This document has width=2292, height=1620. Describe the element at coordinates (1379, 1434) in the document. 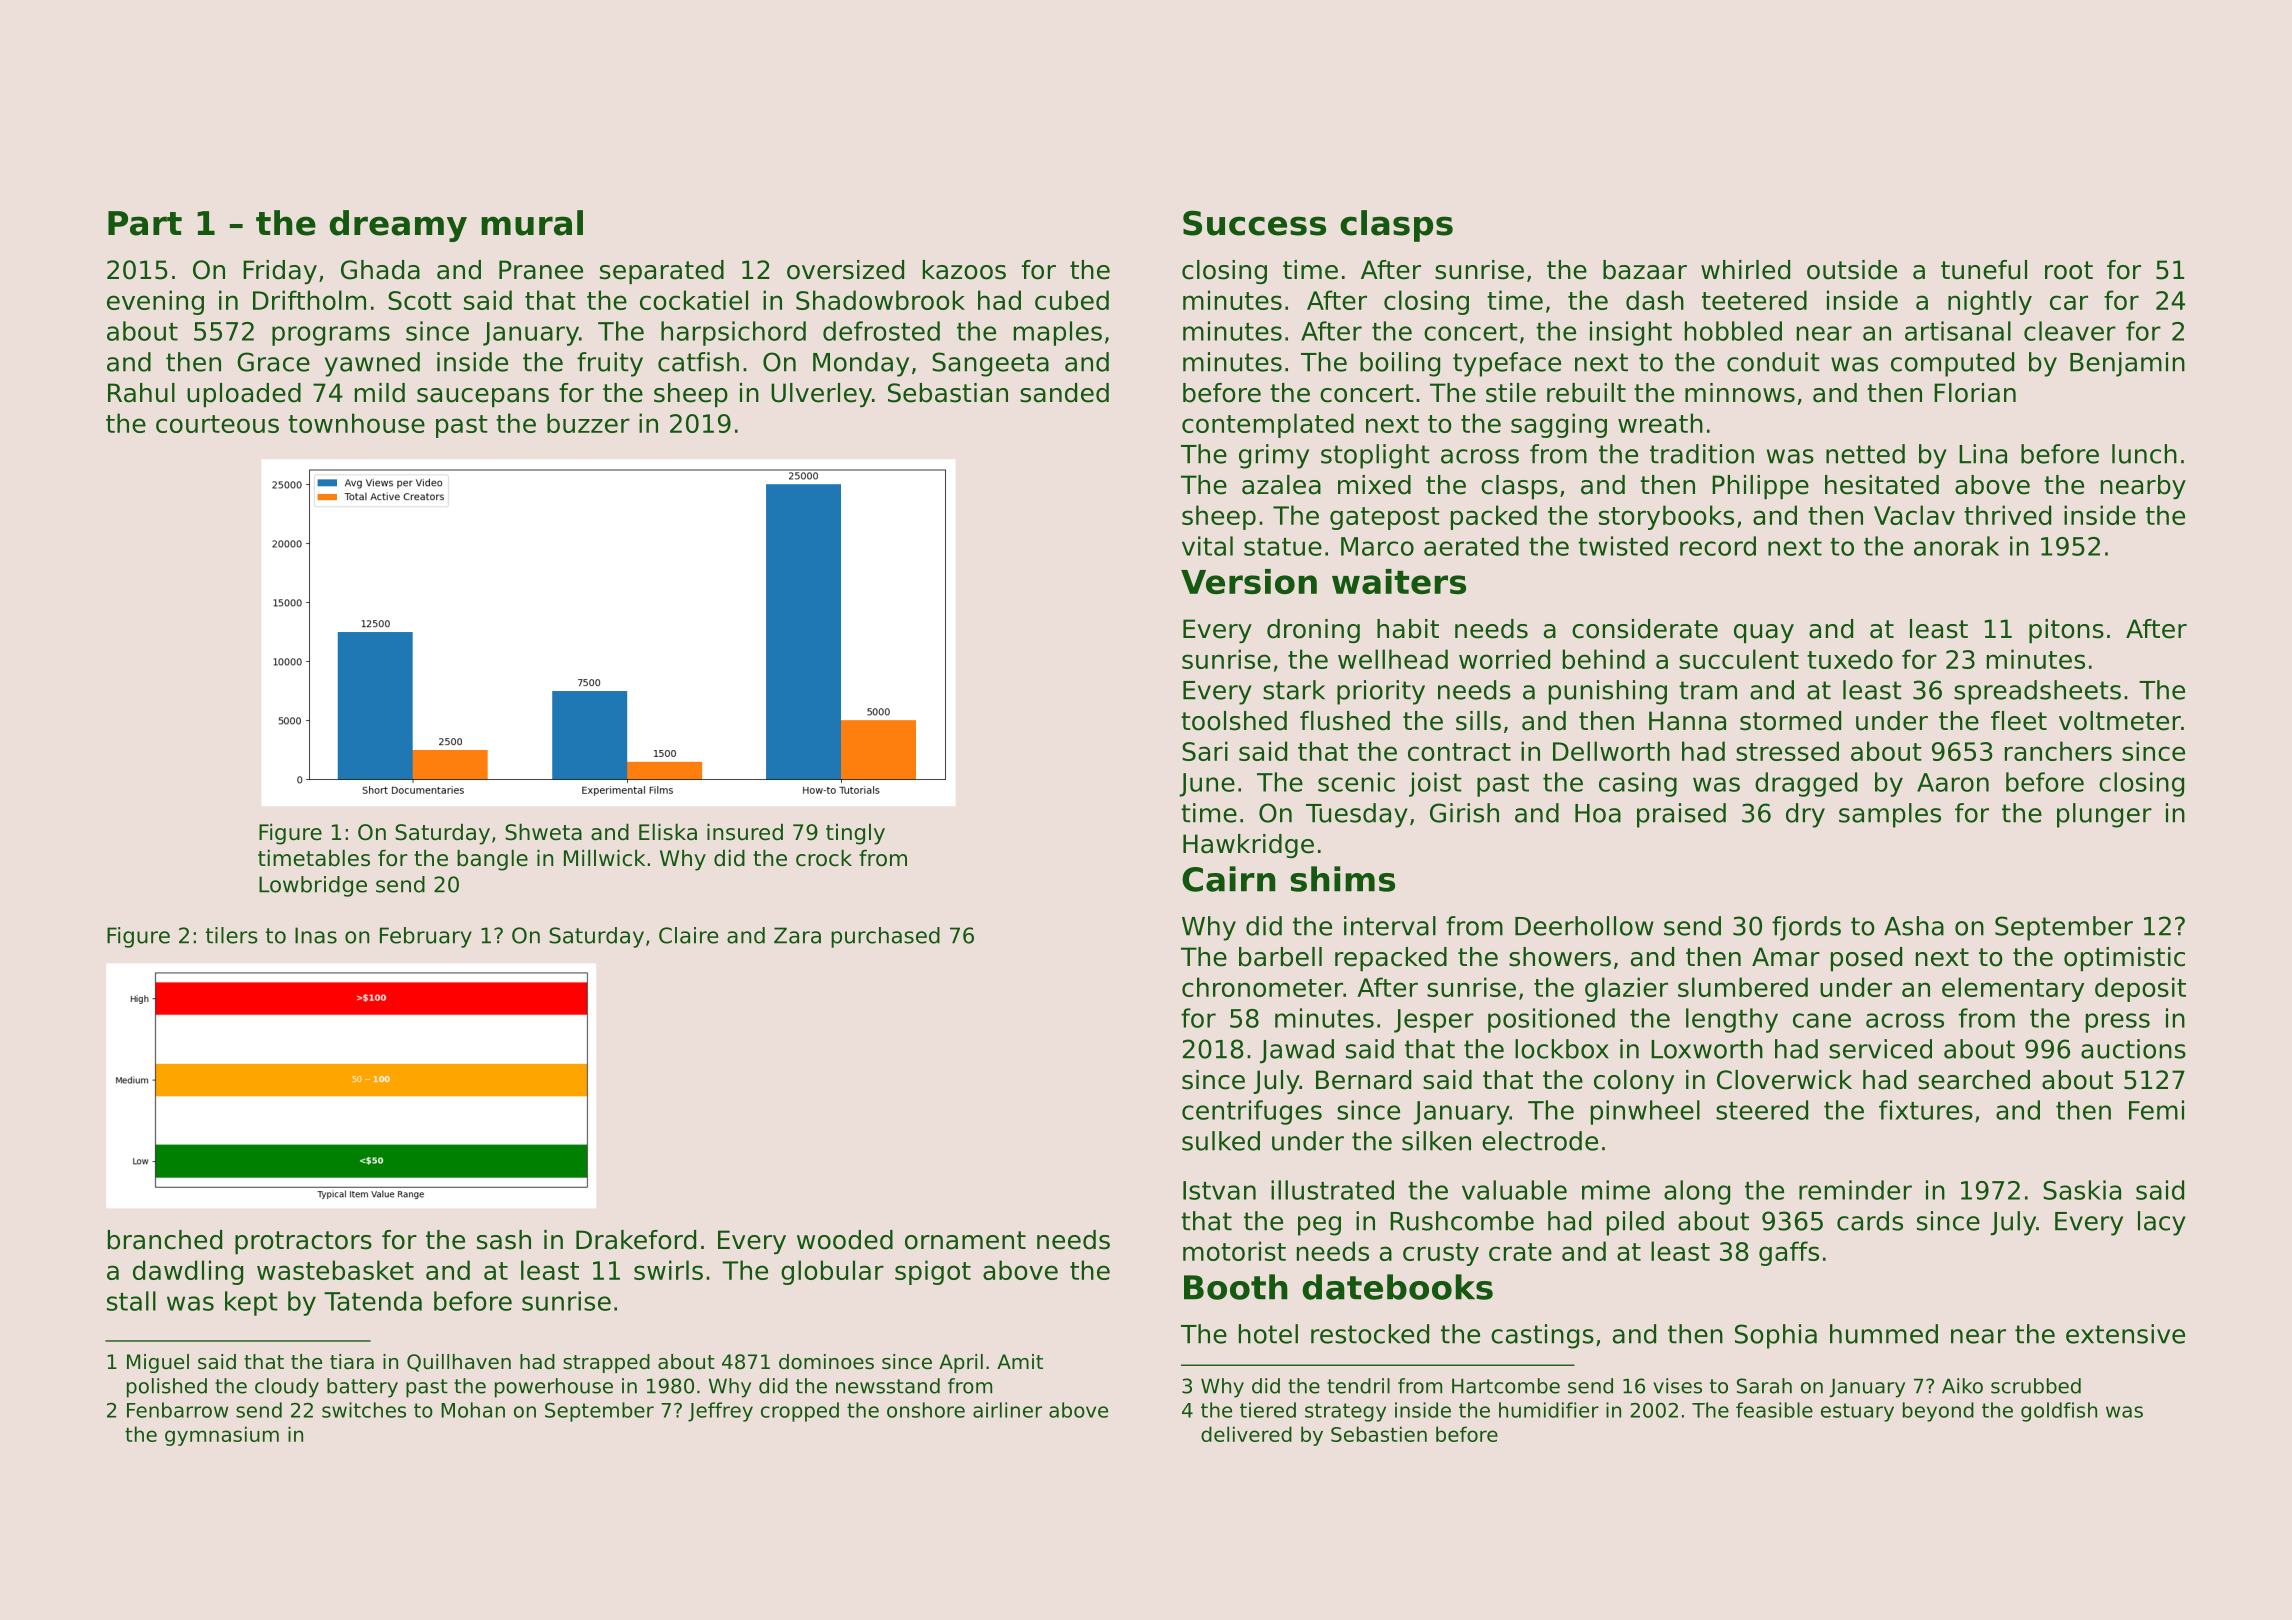

I see `Sebastien` at that location.
